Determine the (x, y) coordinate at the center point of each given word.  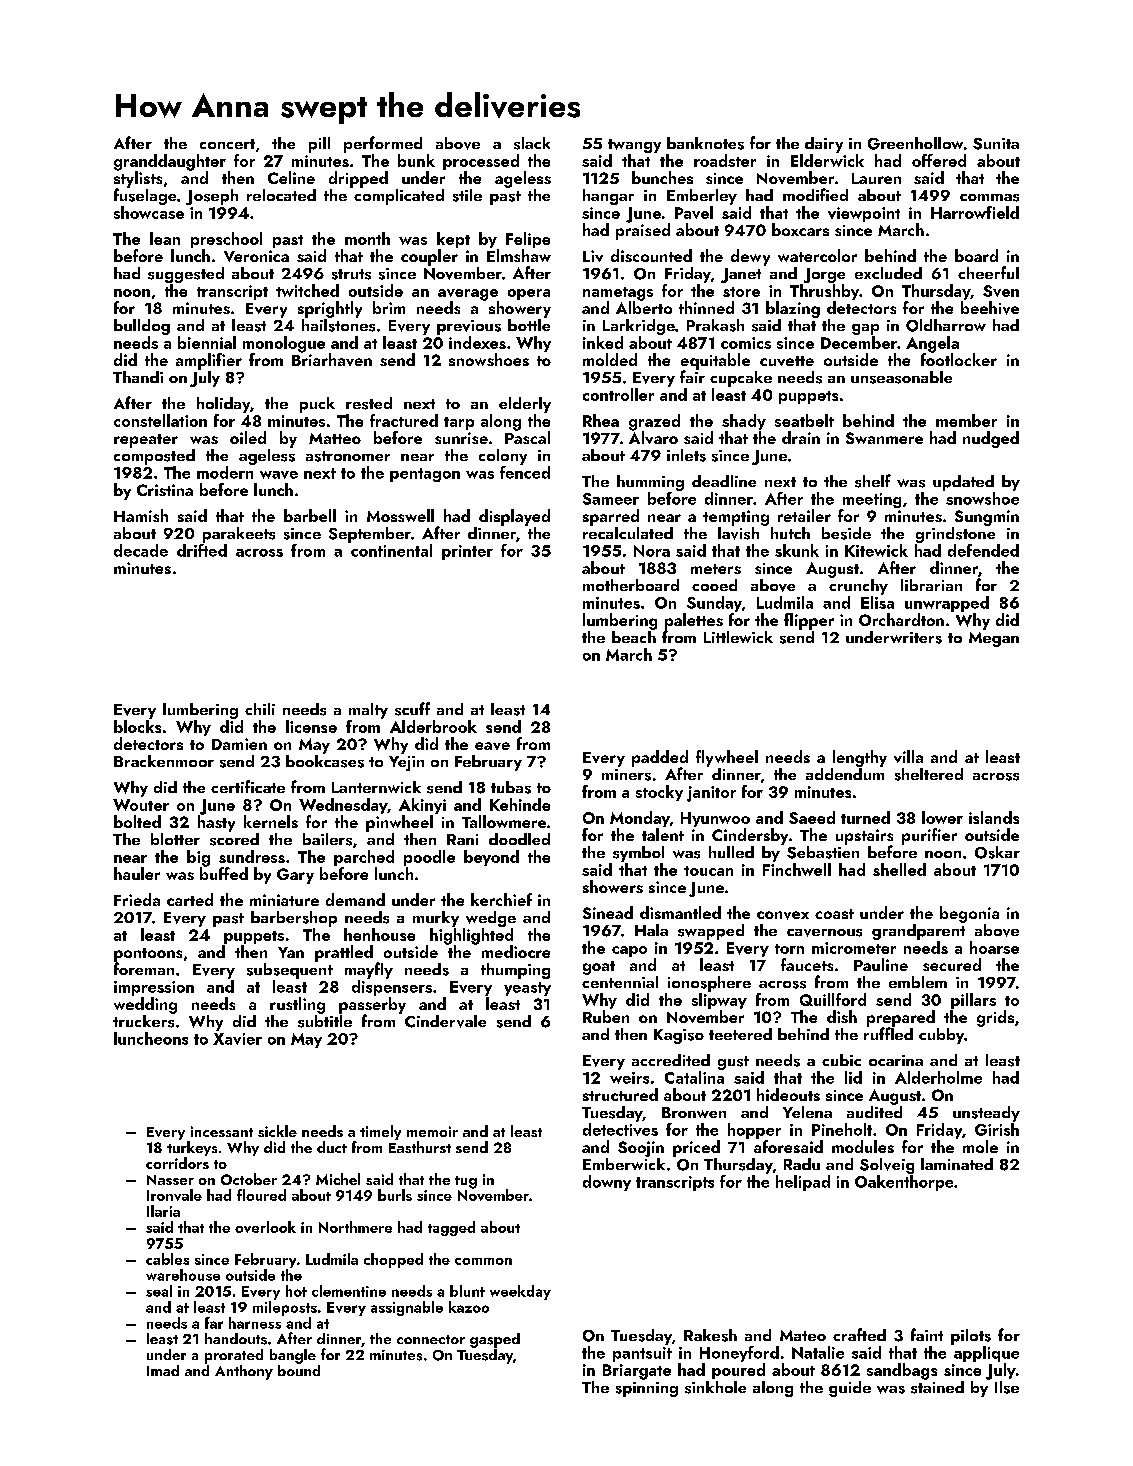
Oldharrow (946, 325)
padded (660, 758)
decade (141, 550)
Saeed (812, 817)
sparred (611, 517)
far (214, 1323)
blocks (137, 726)
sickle (277, 1131)
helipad (803, 1183)
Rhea (601, 420)
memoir (432, 1131)
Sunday (714, 604)
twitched (307, 290)
